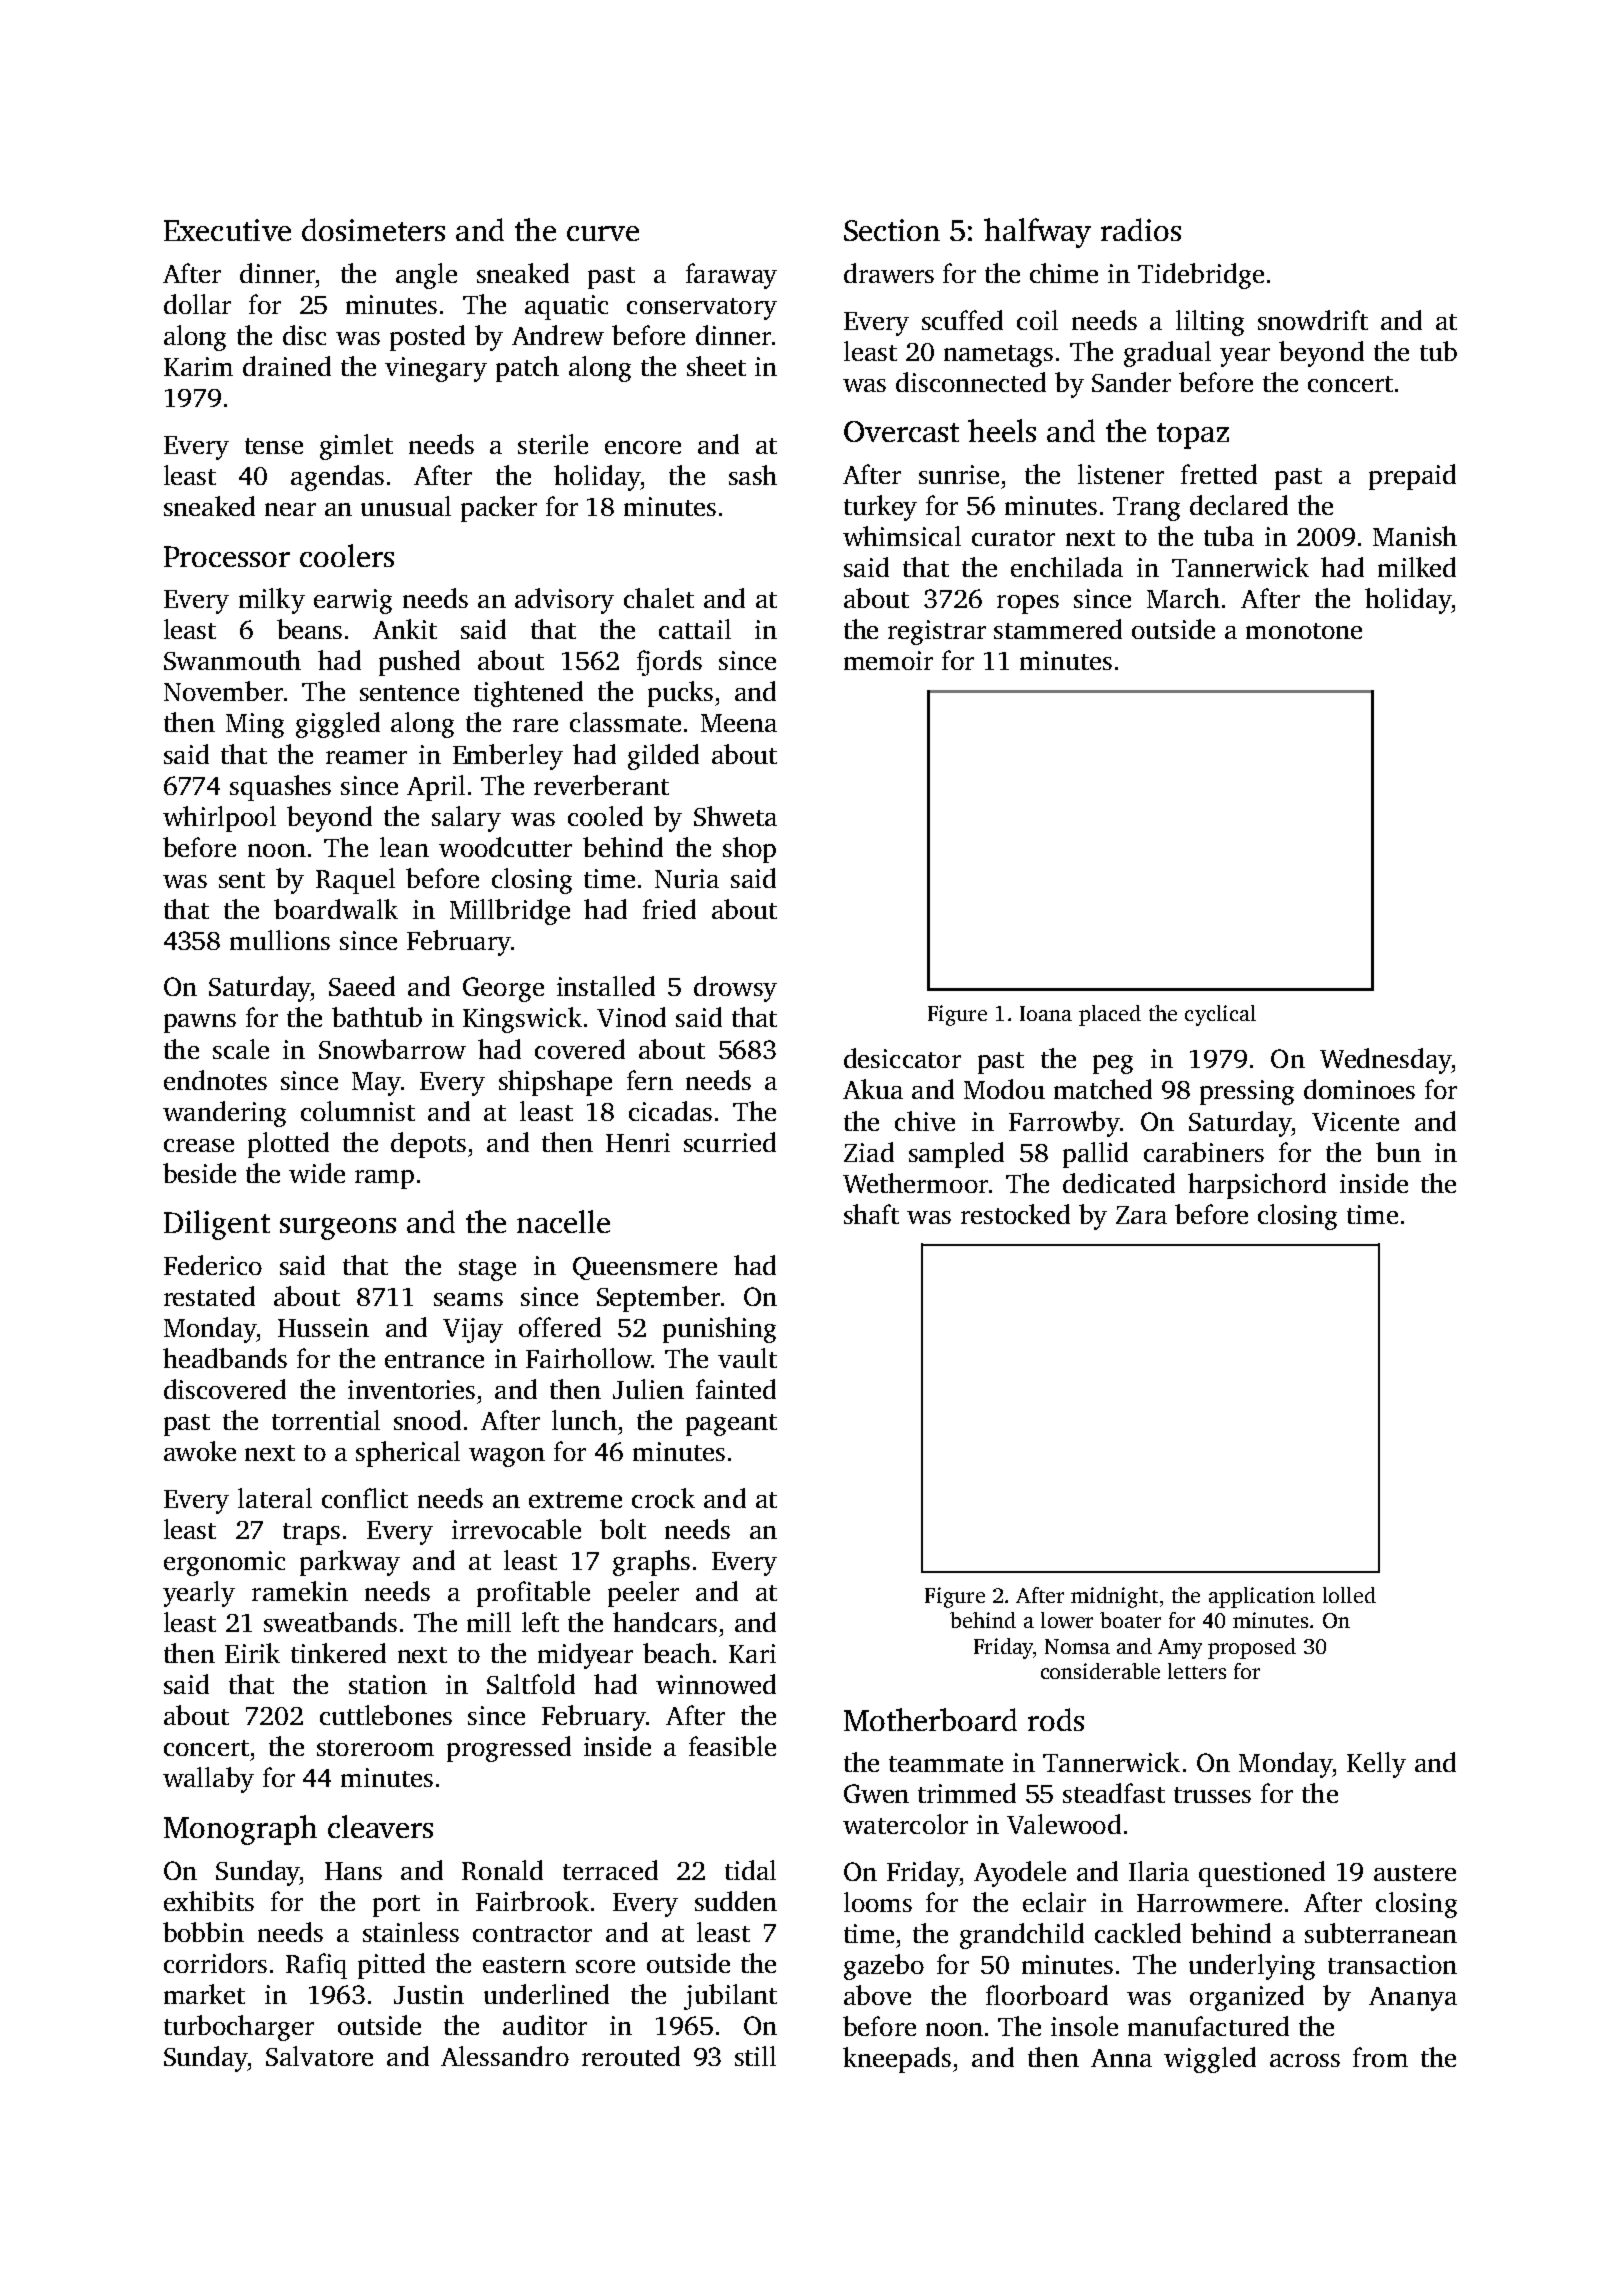  What do you see at coordinates (871, 1214) in the screenshot?
I see `shaft` at bounding box center [871, 1214].
